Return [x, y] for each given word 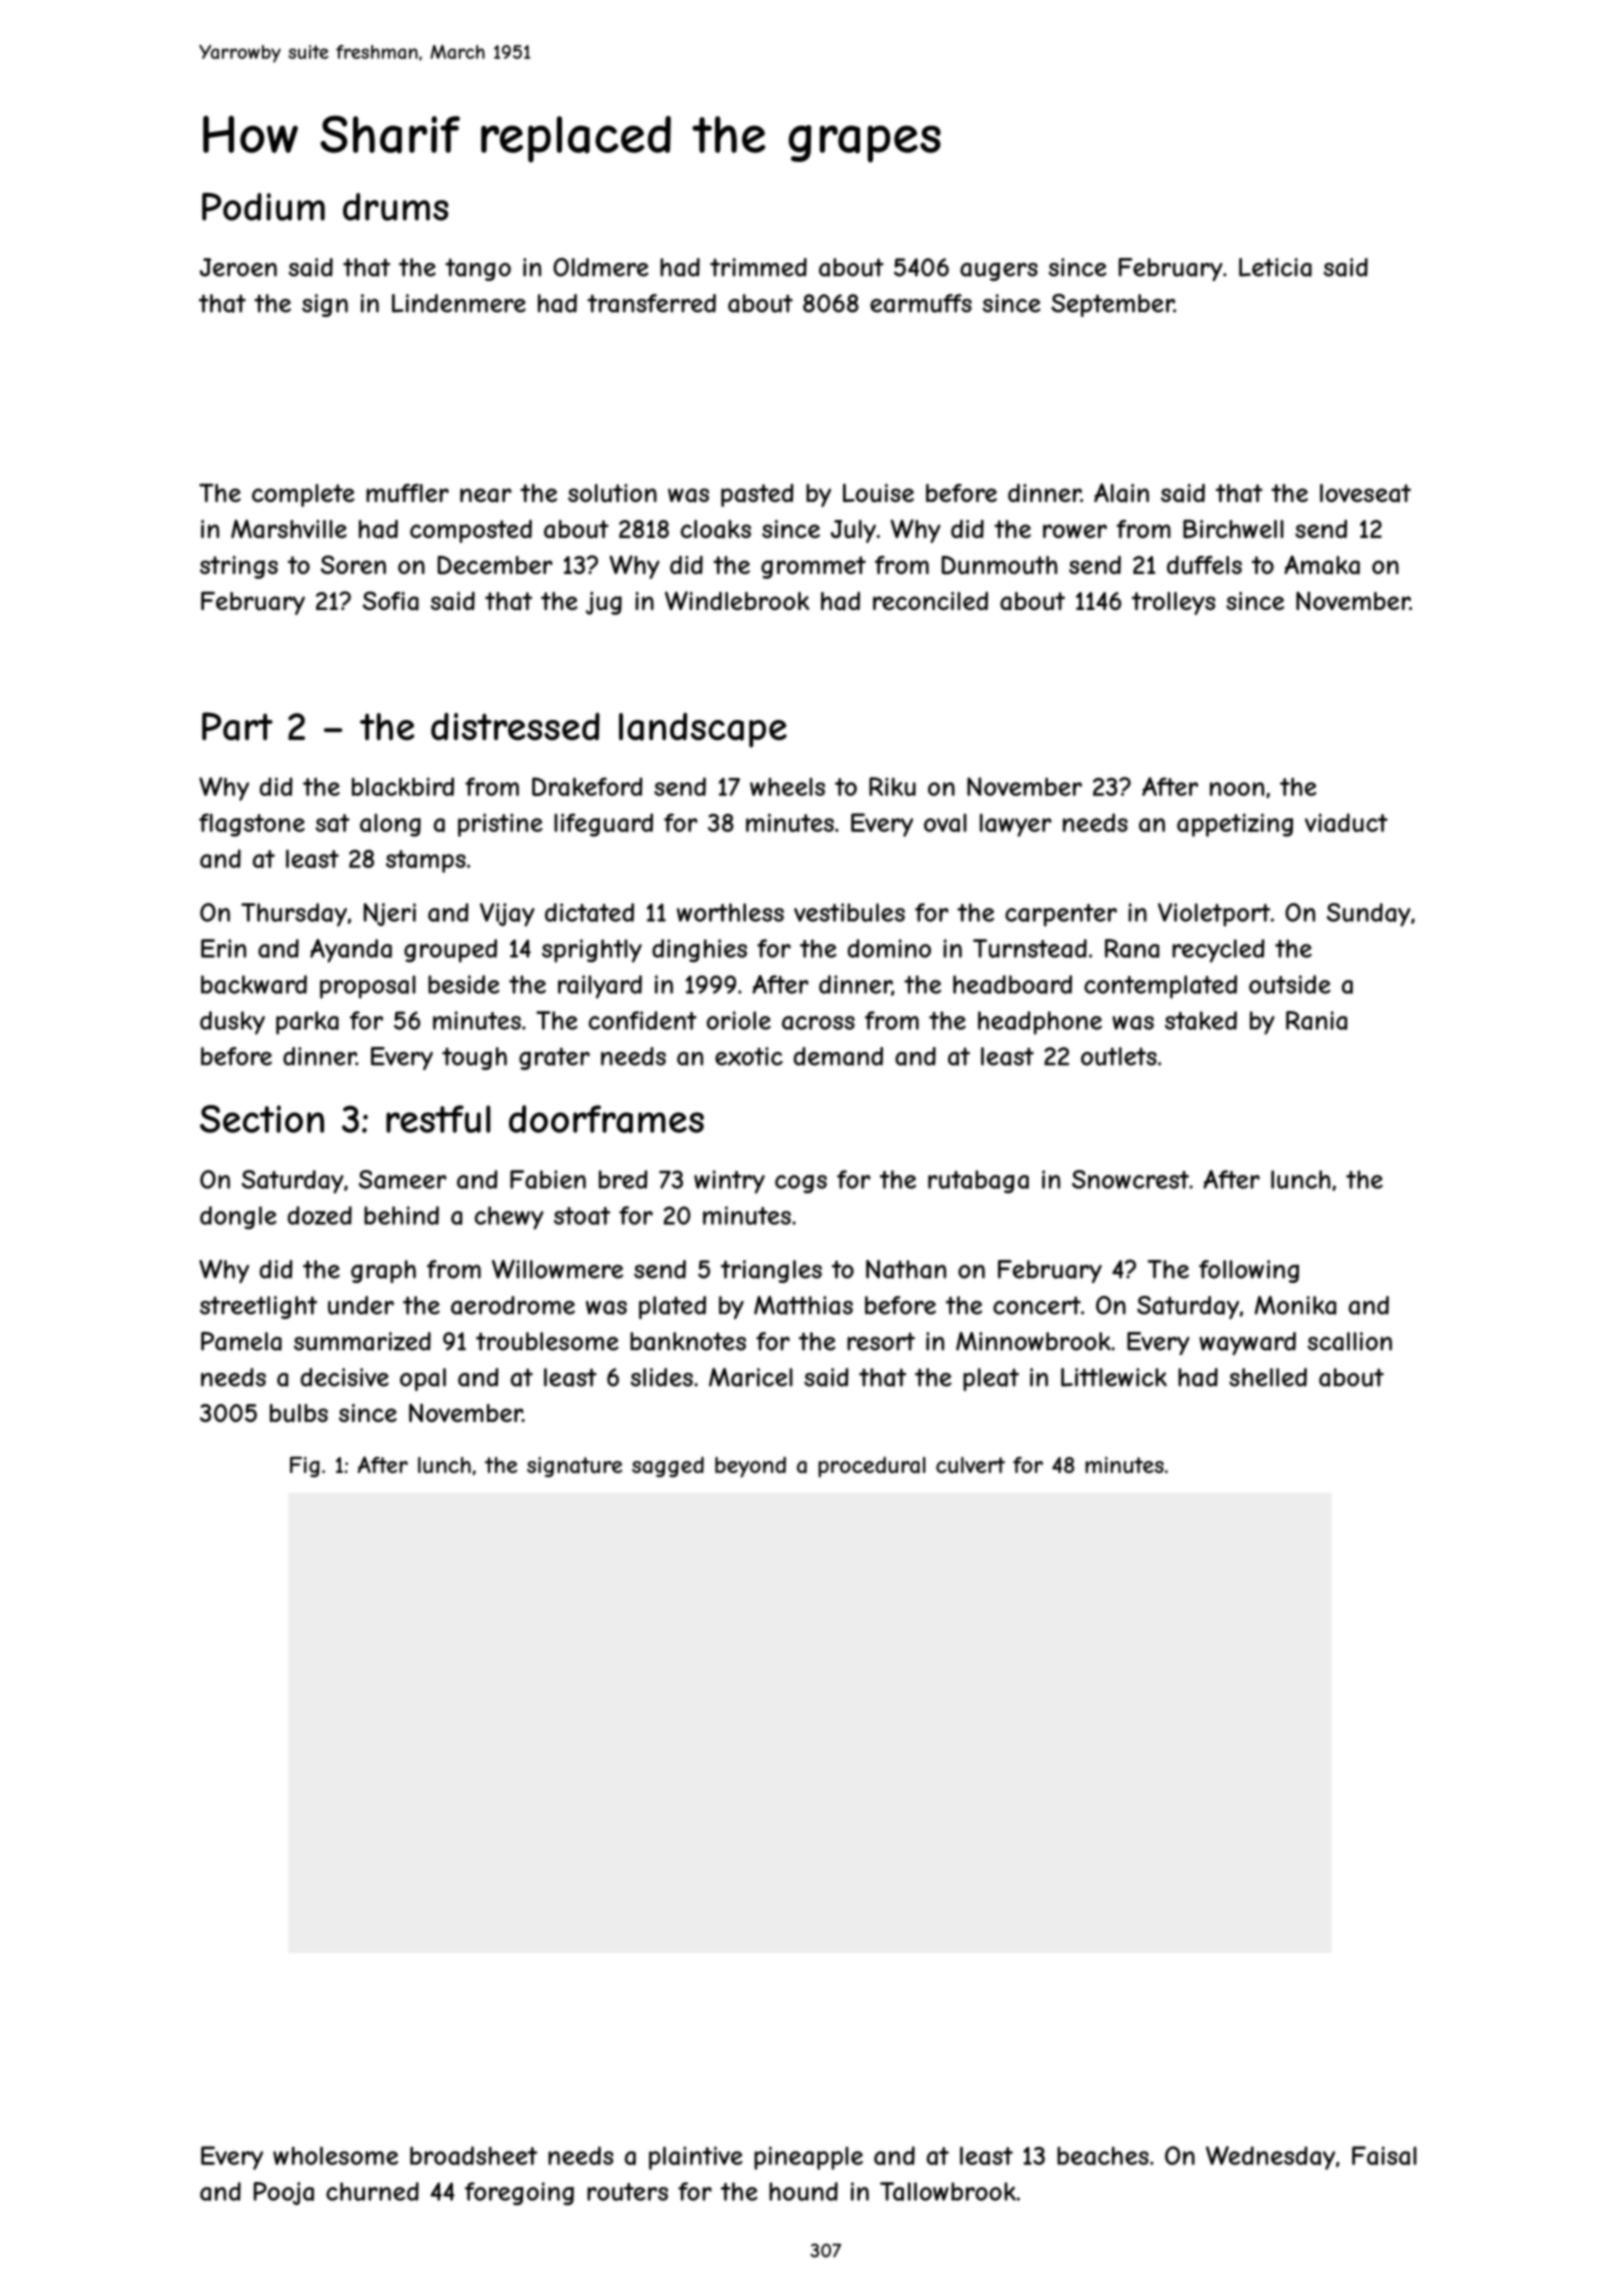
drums [395, 207]
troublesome [547, 1341]
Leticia [1275, 267]
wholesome [335, 2155]
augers [999, 271]
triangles [771, 1271]
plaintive [696, 2158]
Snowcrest [1130, 1179]
